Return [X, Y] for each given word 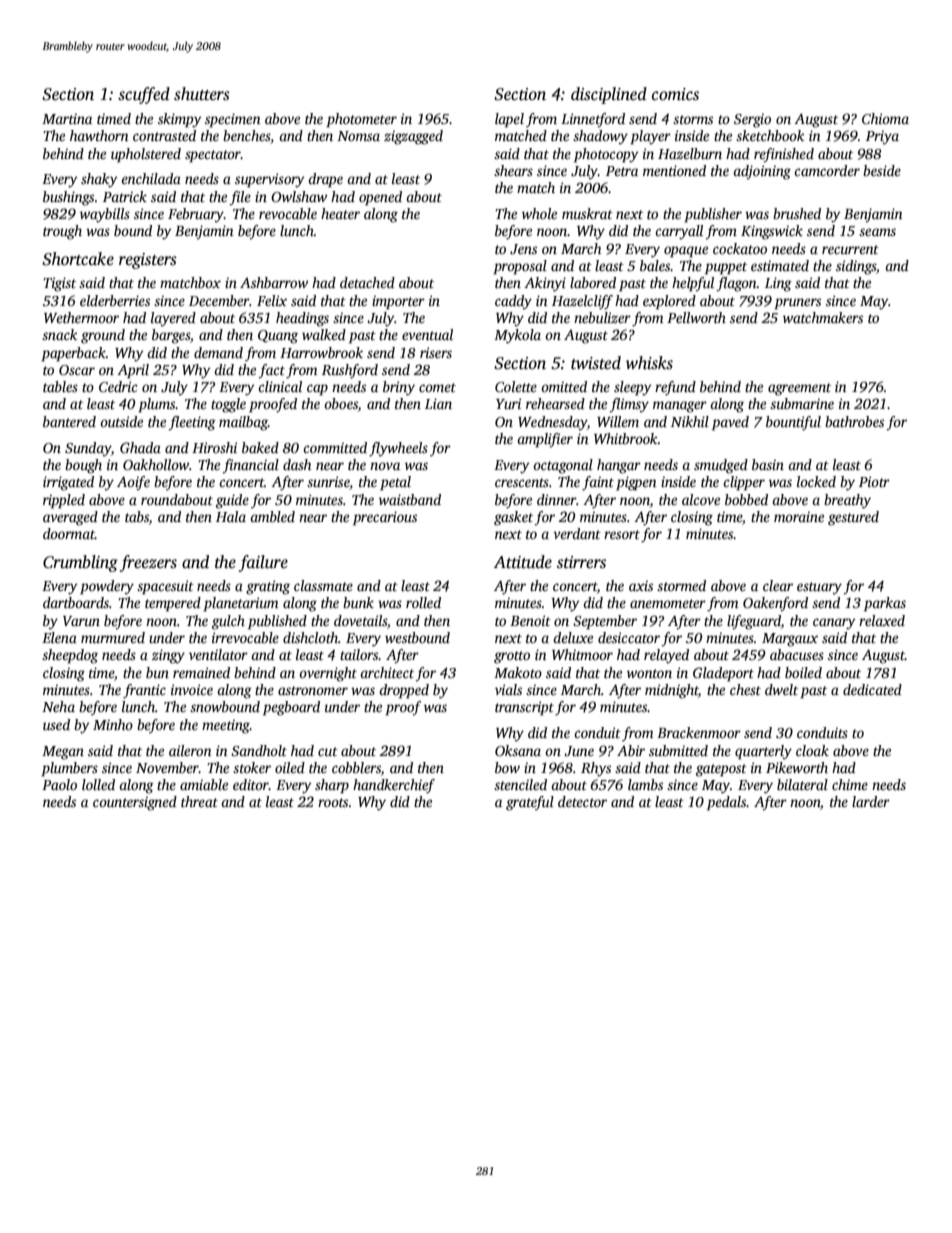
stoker [252, 767]
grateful [530, 803]
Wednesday [552, 423]
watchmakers [823, 317]
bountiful [793, 423]
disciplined [609, 95]
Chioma [885, 118]
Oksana [518, 750]
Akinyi [545, 284]
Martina [67, 118]
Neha [58, 706]
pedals [727, 803]
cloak [812, 750]
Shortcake [78, 259]
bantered [69, 421]
